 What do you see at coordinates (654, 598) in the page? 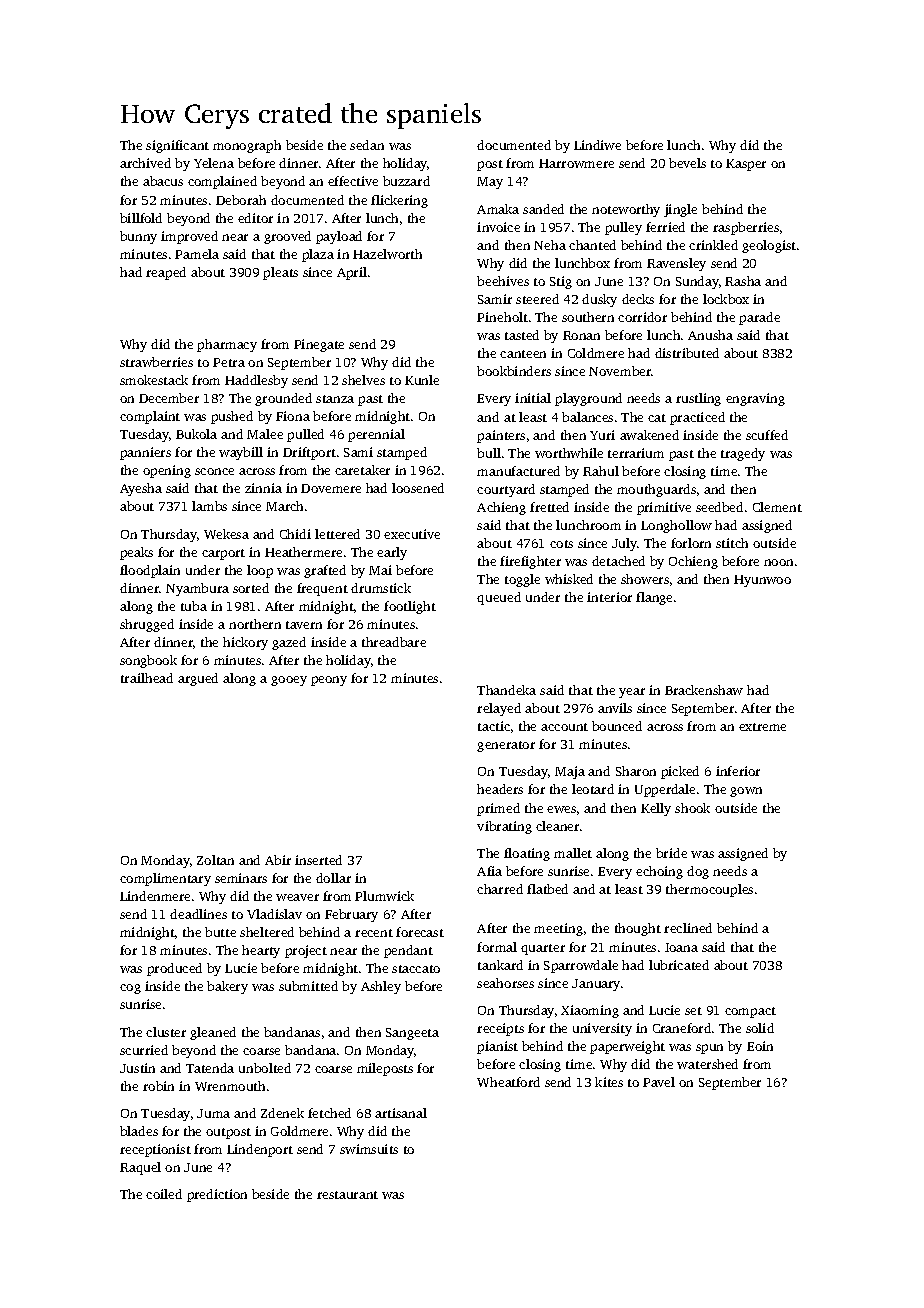
I see `flange` at bounding box center [654, 598].
